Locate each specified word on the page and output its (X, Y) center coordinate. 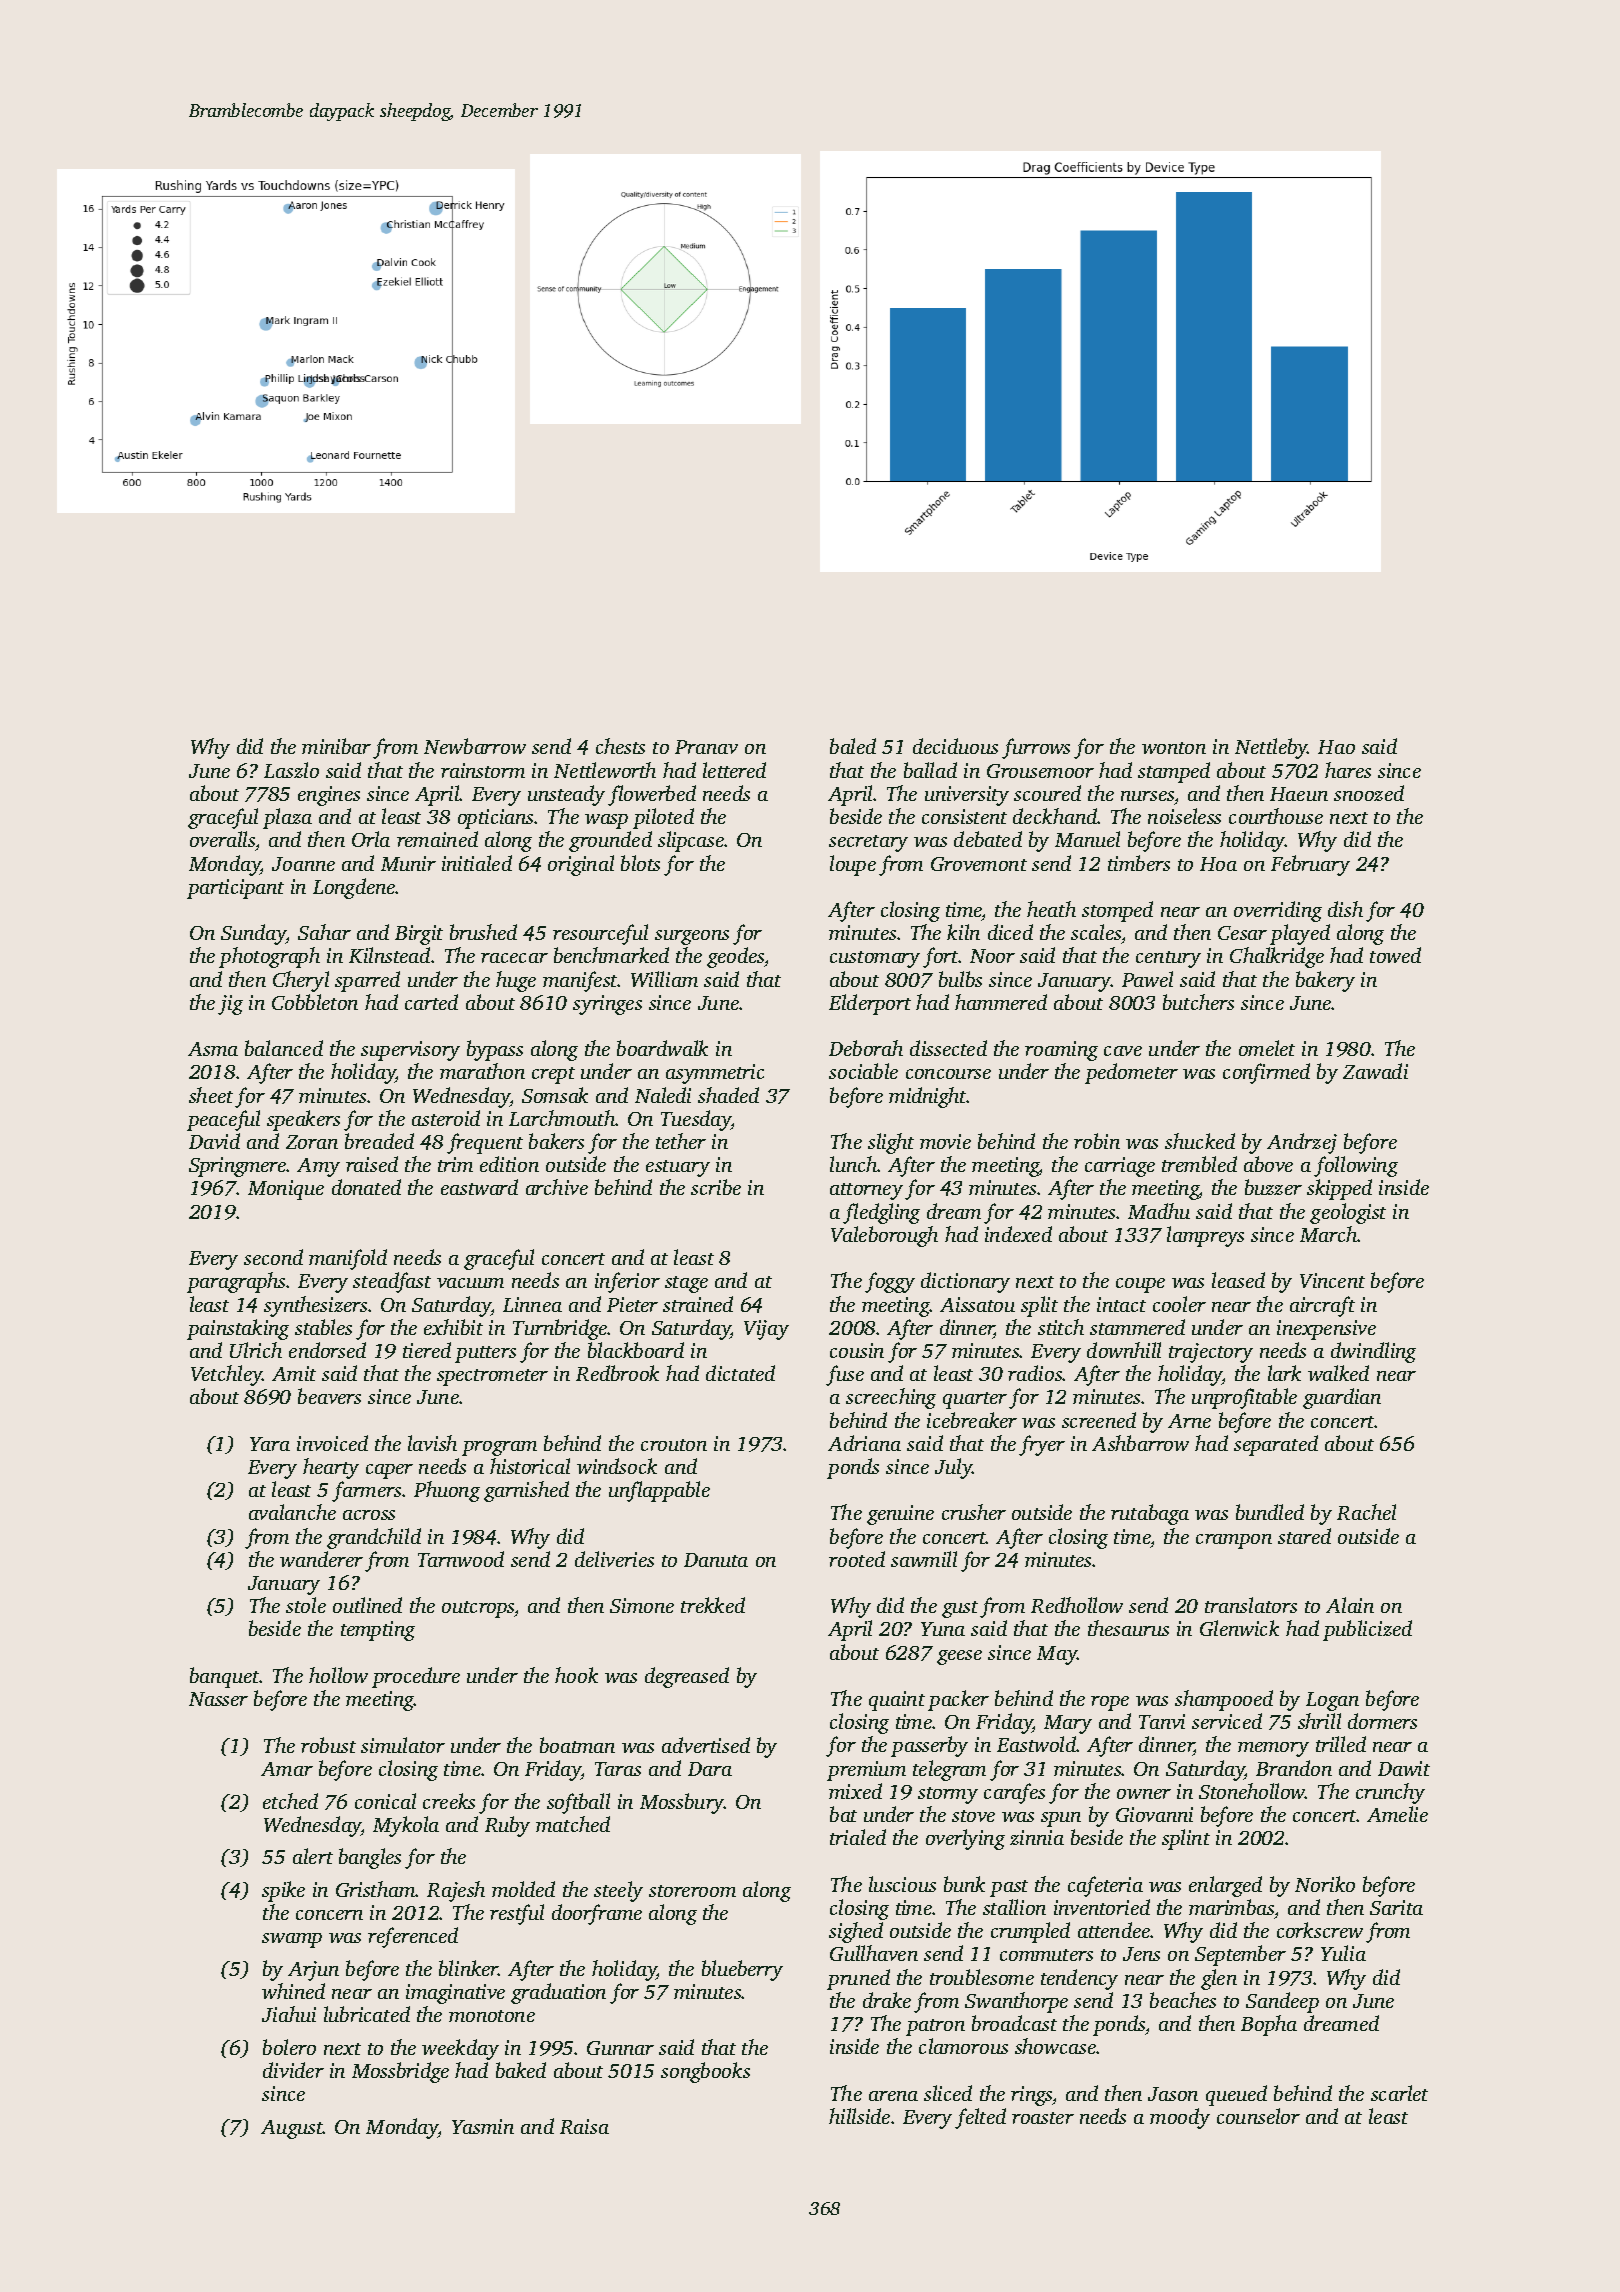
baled (853, 746)
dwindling (1373, 1352)
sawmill (924, 1559)
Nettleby (1271, 748)
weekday (460, 2049)
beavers (329, 1396)
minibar (336, 746)
